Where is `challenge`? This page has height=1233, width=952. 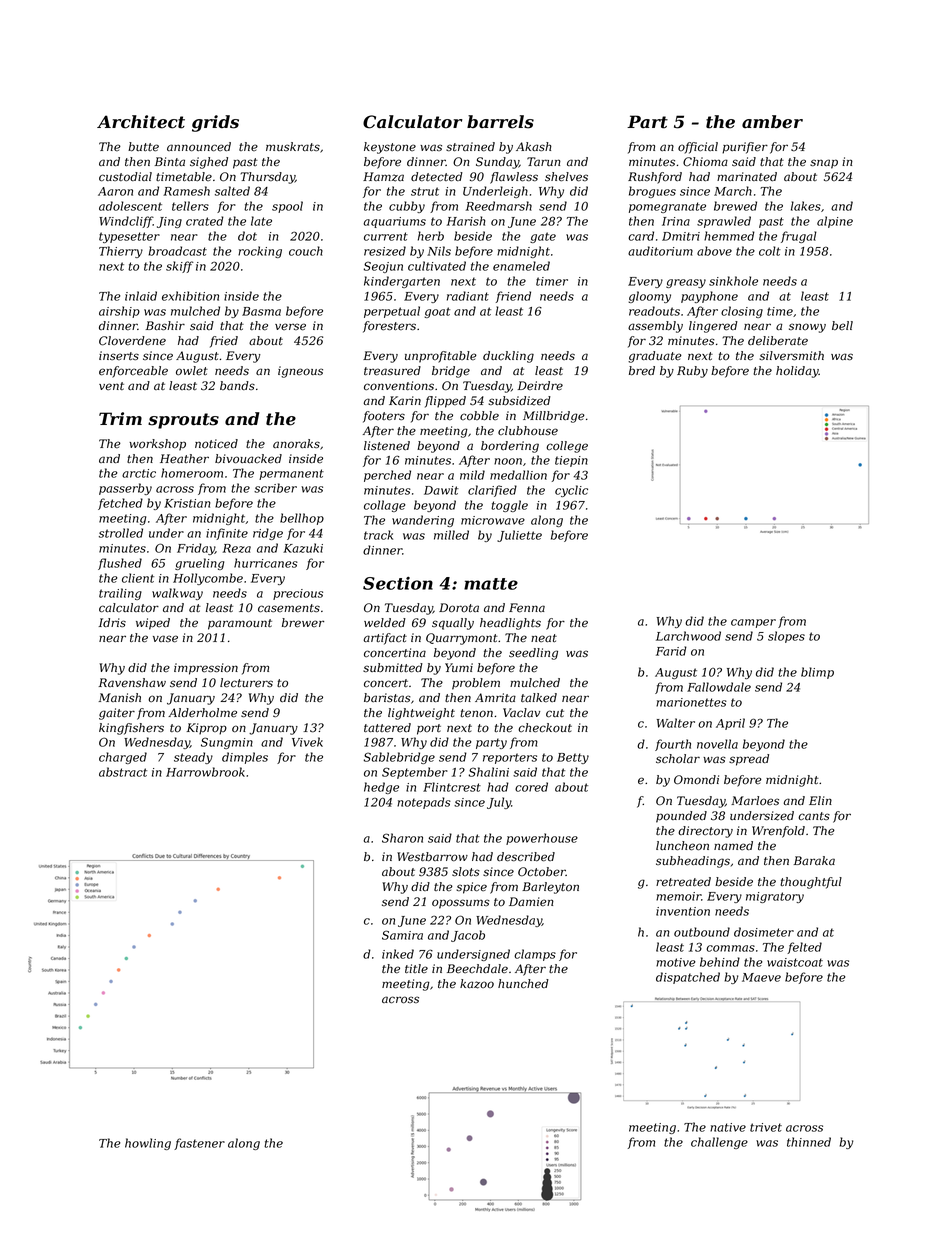 challenge is located at coordinates (719, 1143).
